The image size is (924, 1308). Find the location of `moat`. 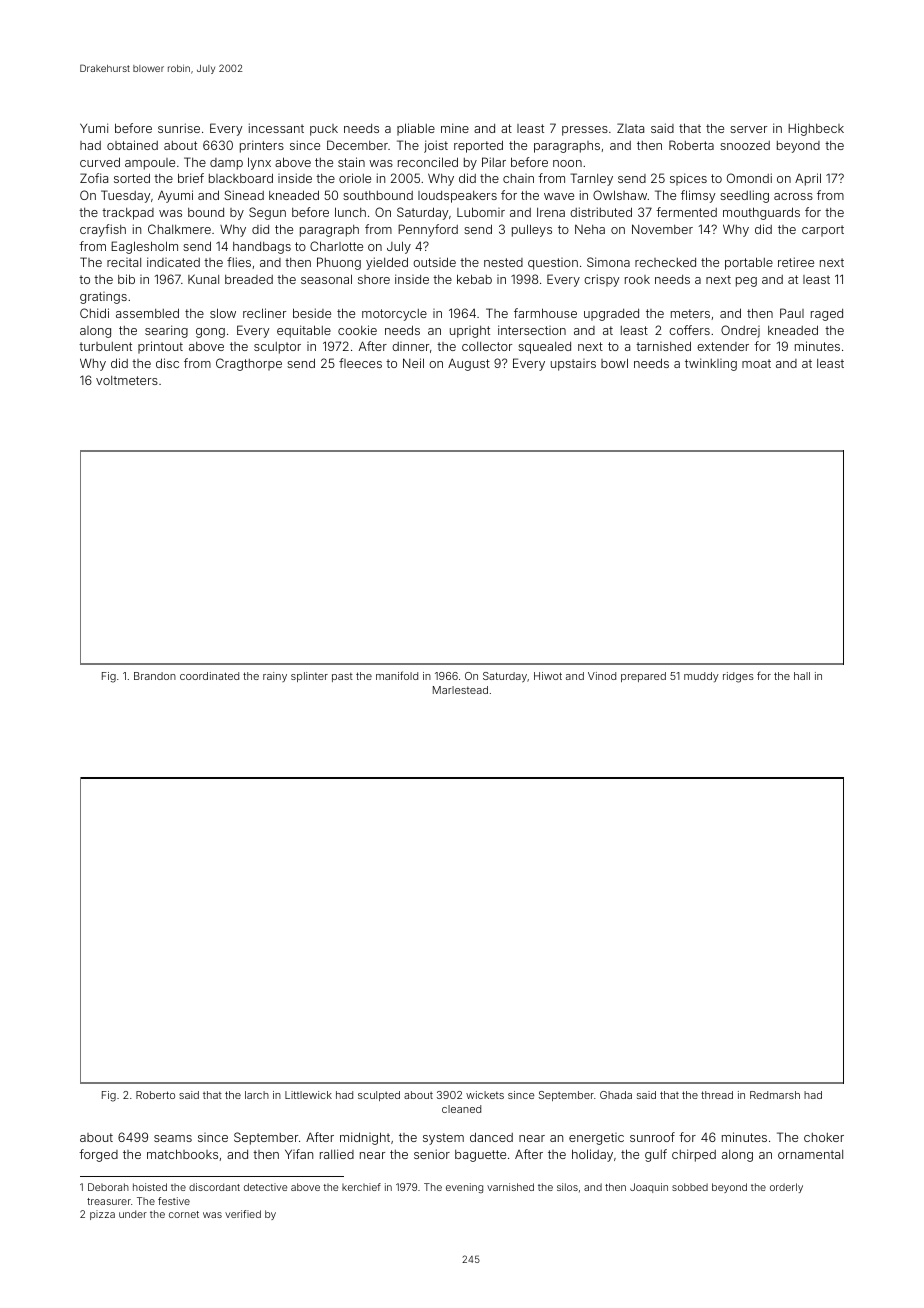

moat is located at coordinates (756, 363).
